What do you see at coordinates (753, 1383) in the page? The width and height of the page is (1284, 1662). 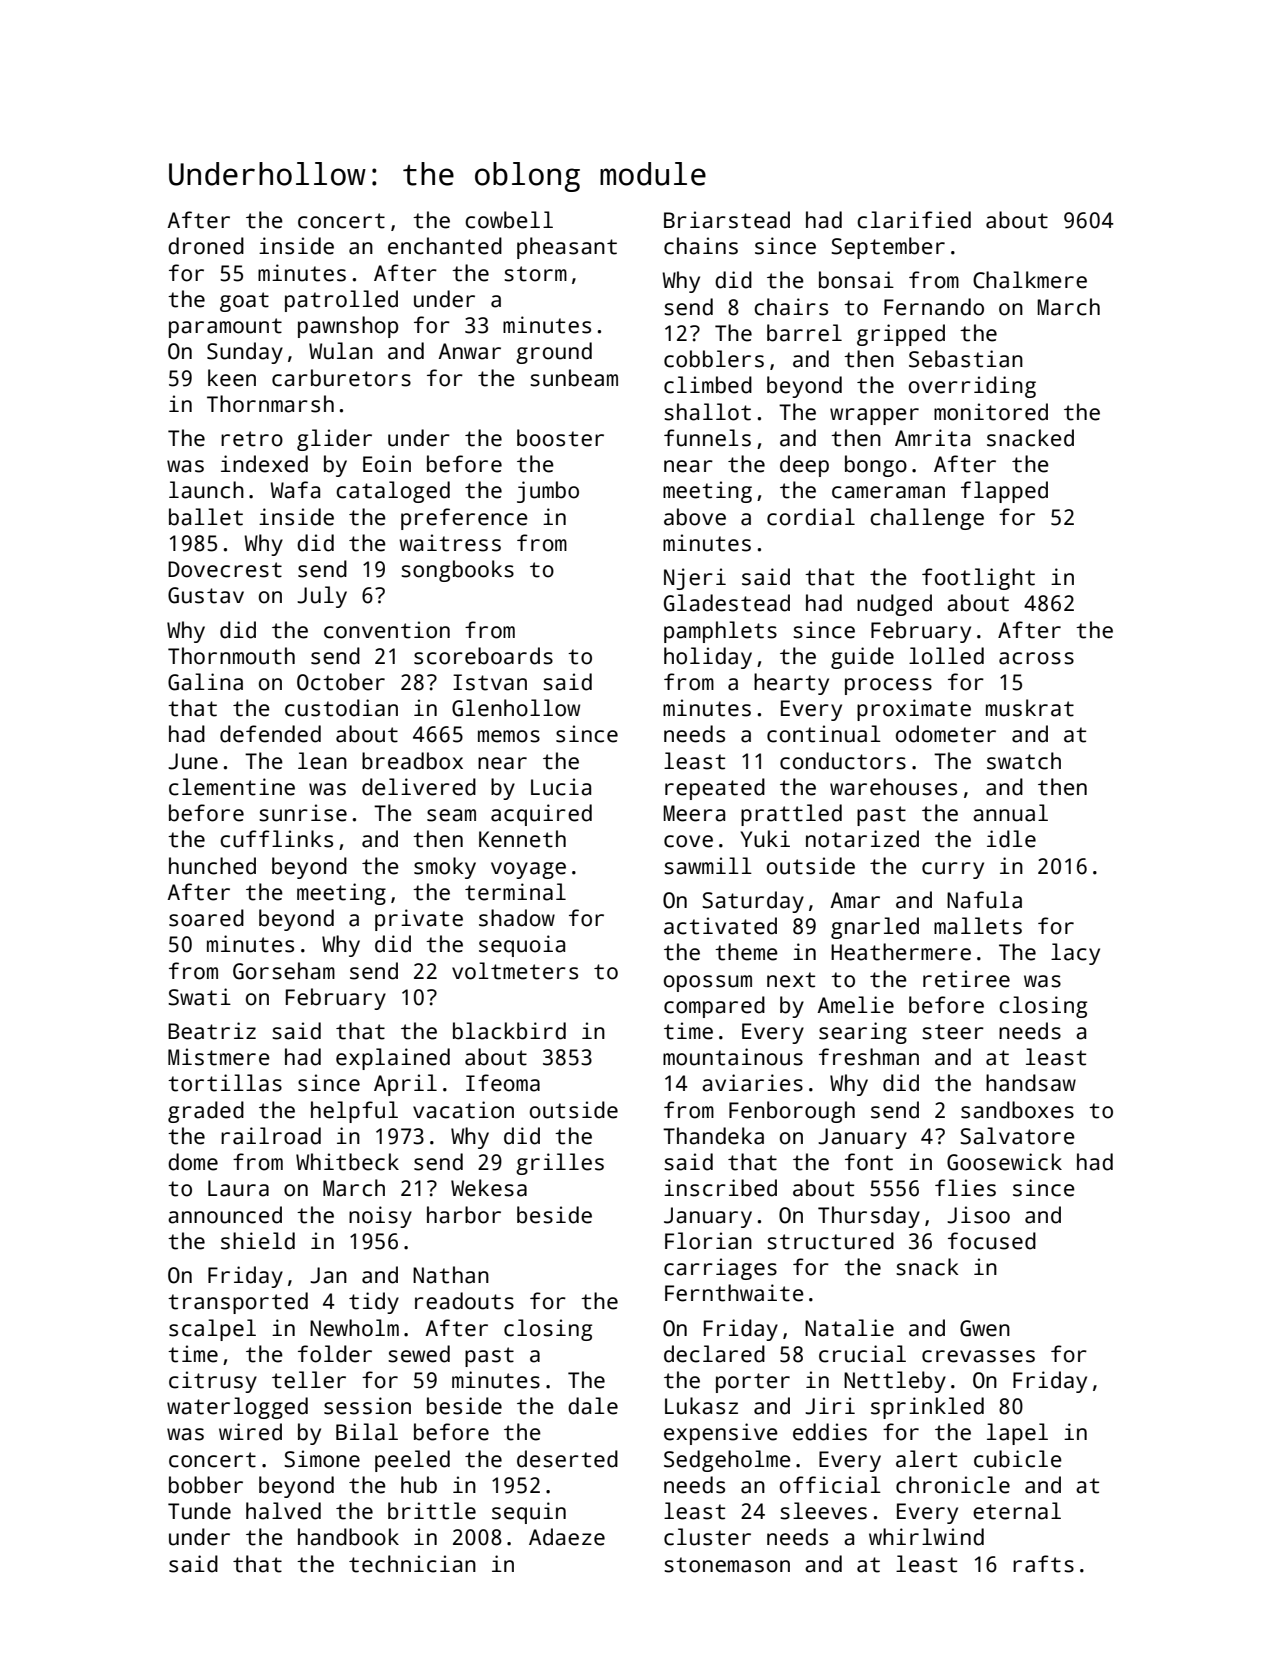 I see `porter` at bounding box center [753, 1383].
